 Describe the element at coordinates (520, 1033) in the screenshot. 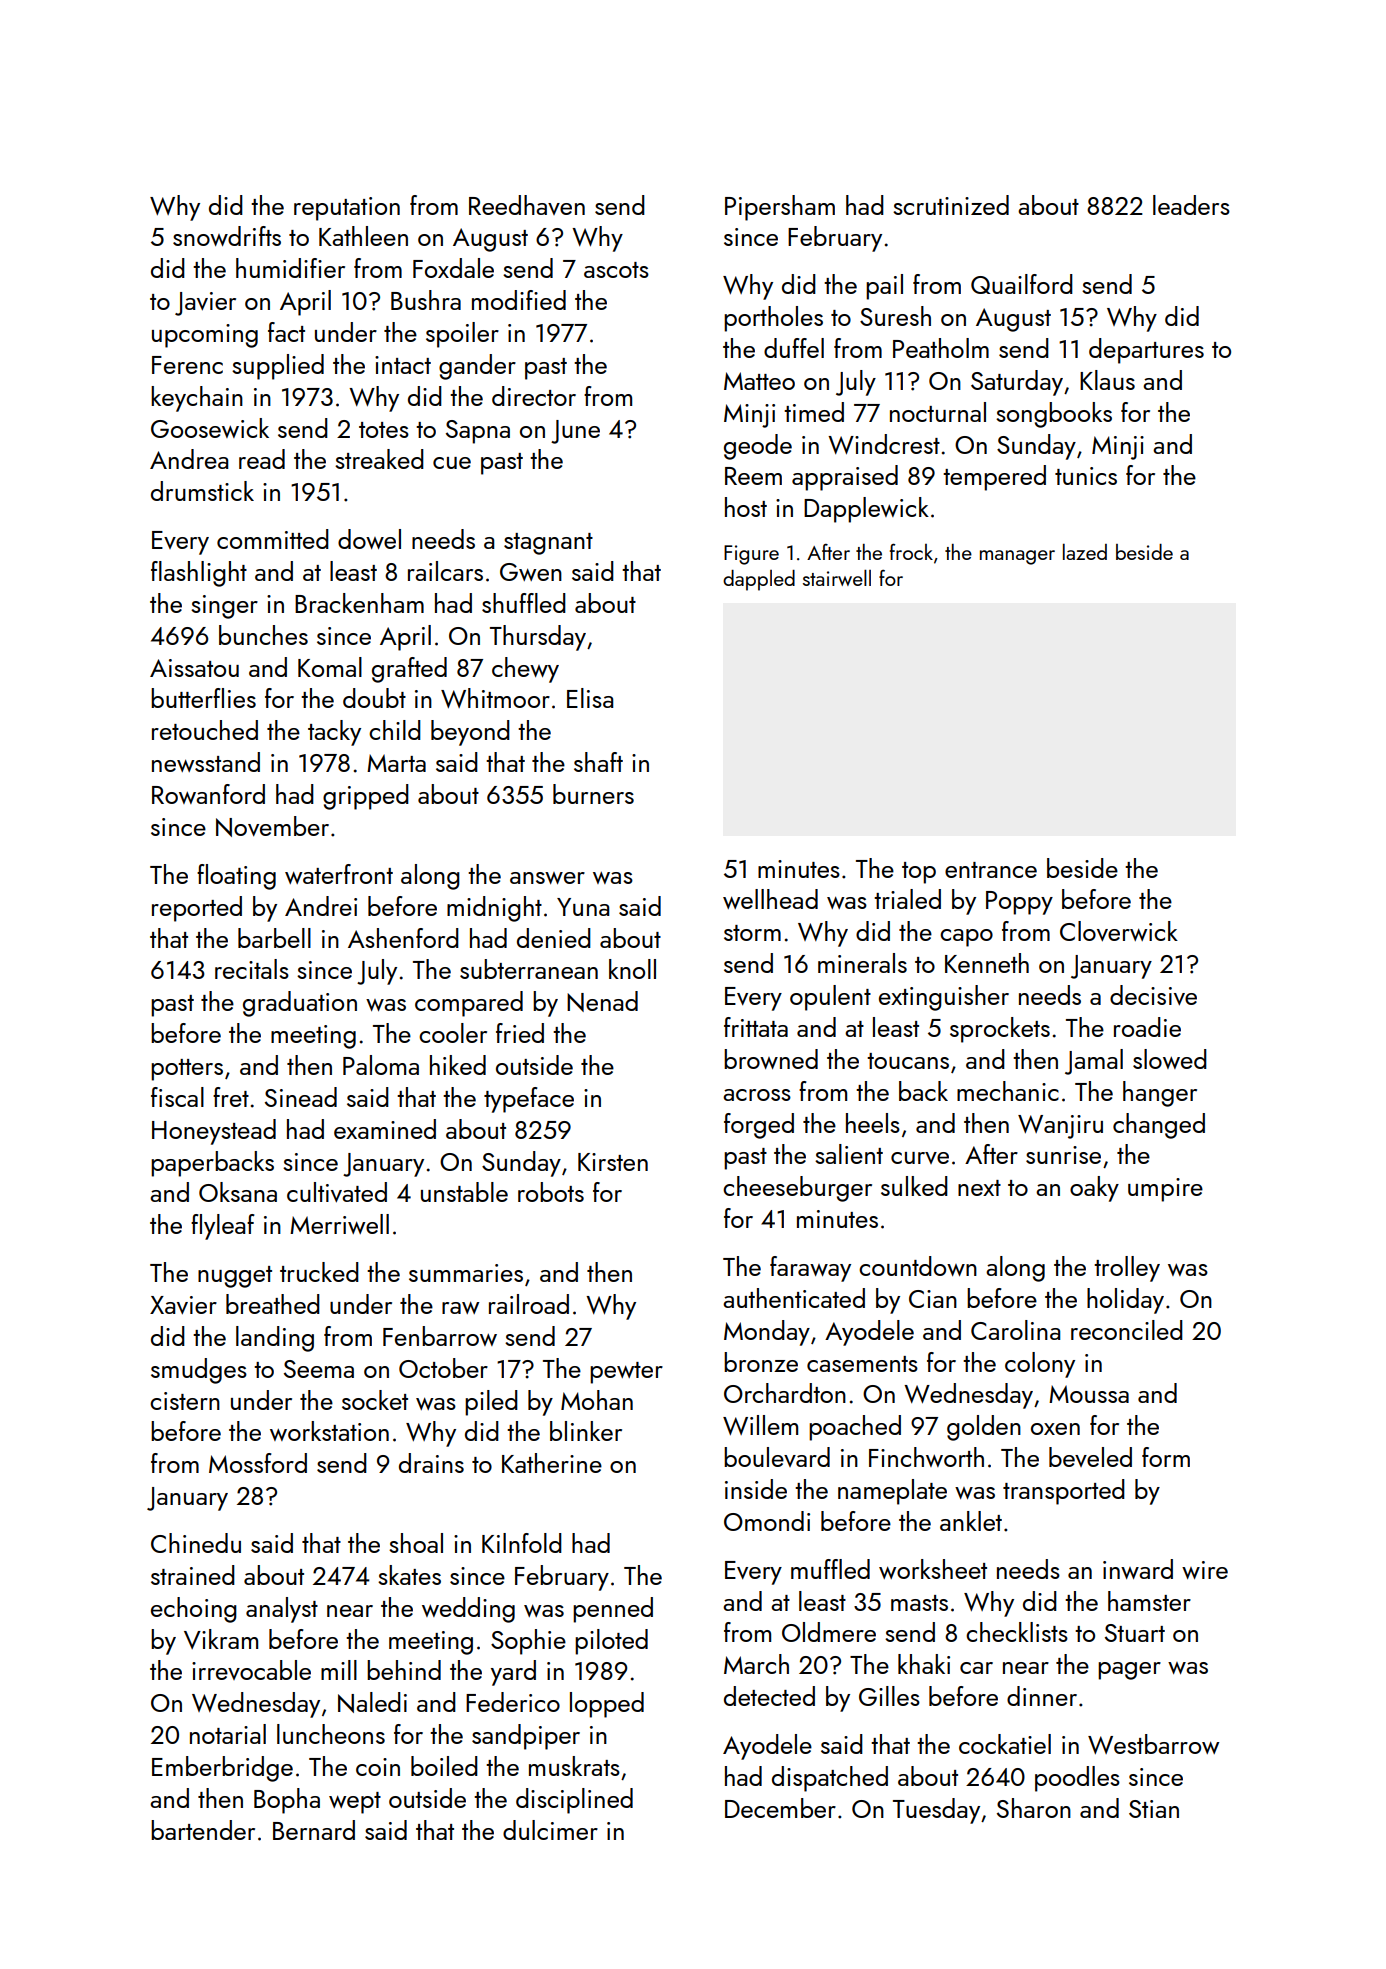

I see `fried` at that location.
